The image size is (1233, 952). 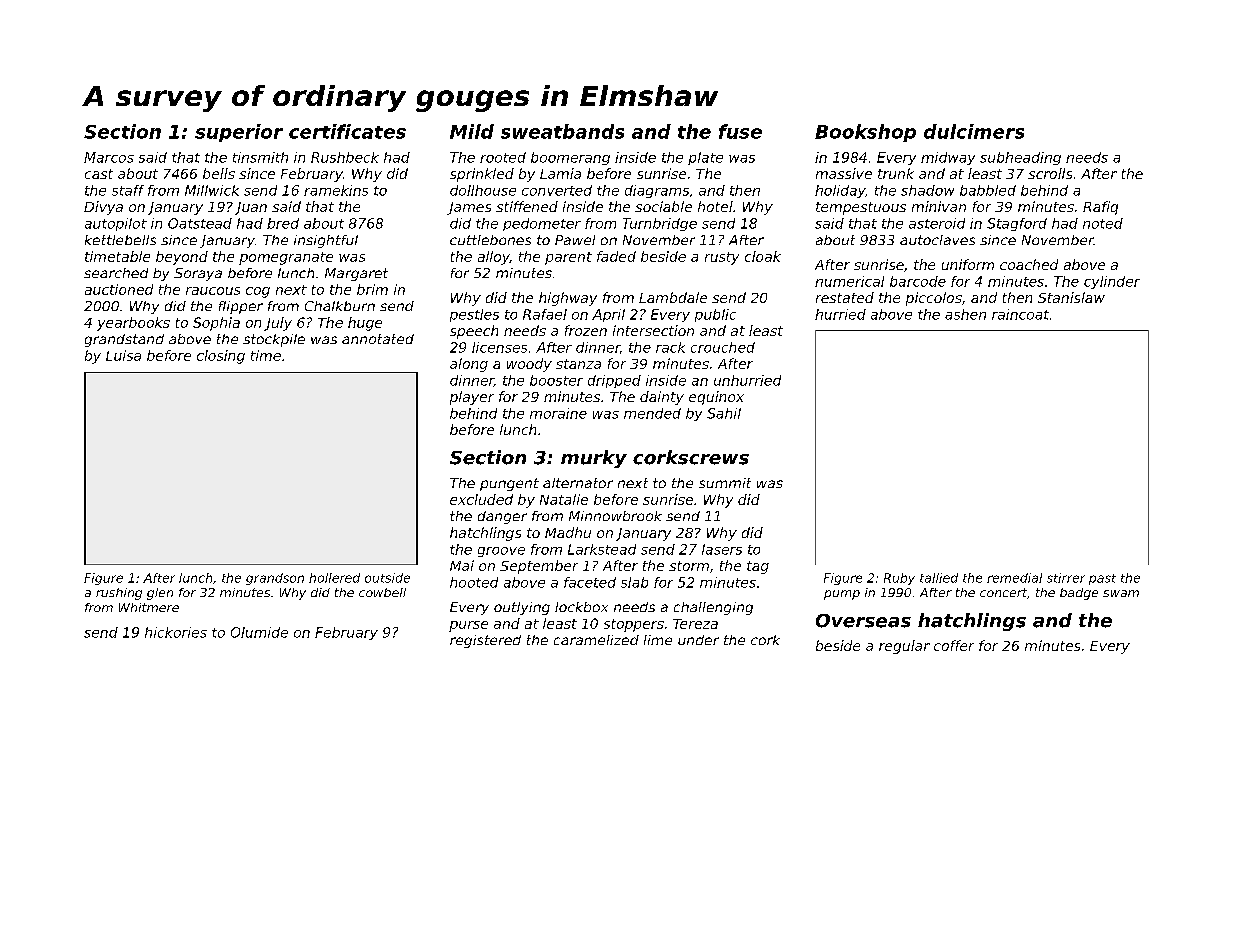 I want to click on pestles, so click(x=474, y=315).
